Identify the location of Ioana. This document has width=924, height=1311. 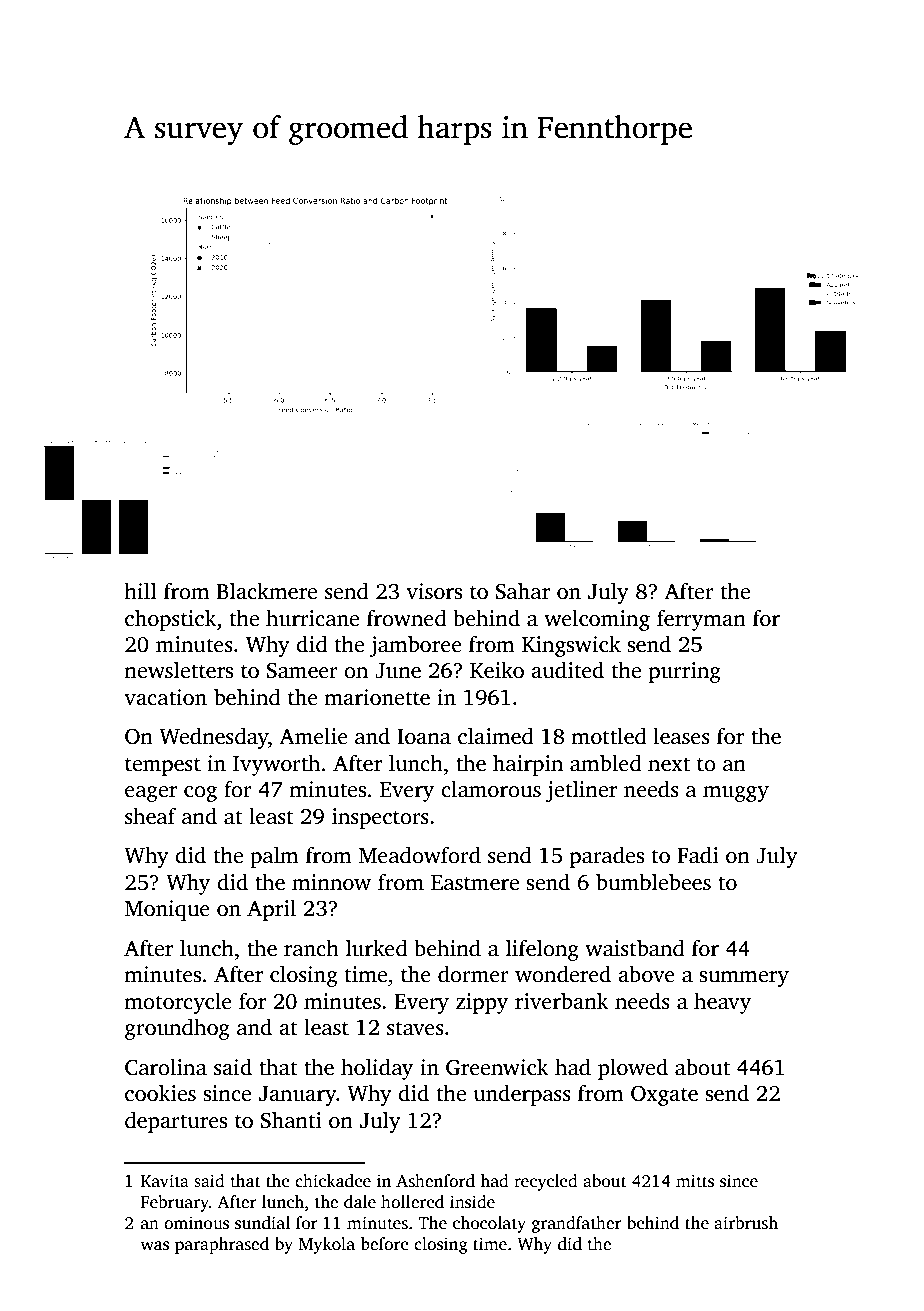
(424, 737).
